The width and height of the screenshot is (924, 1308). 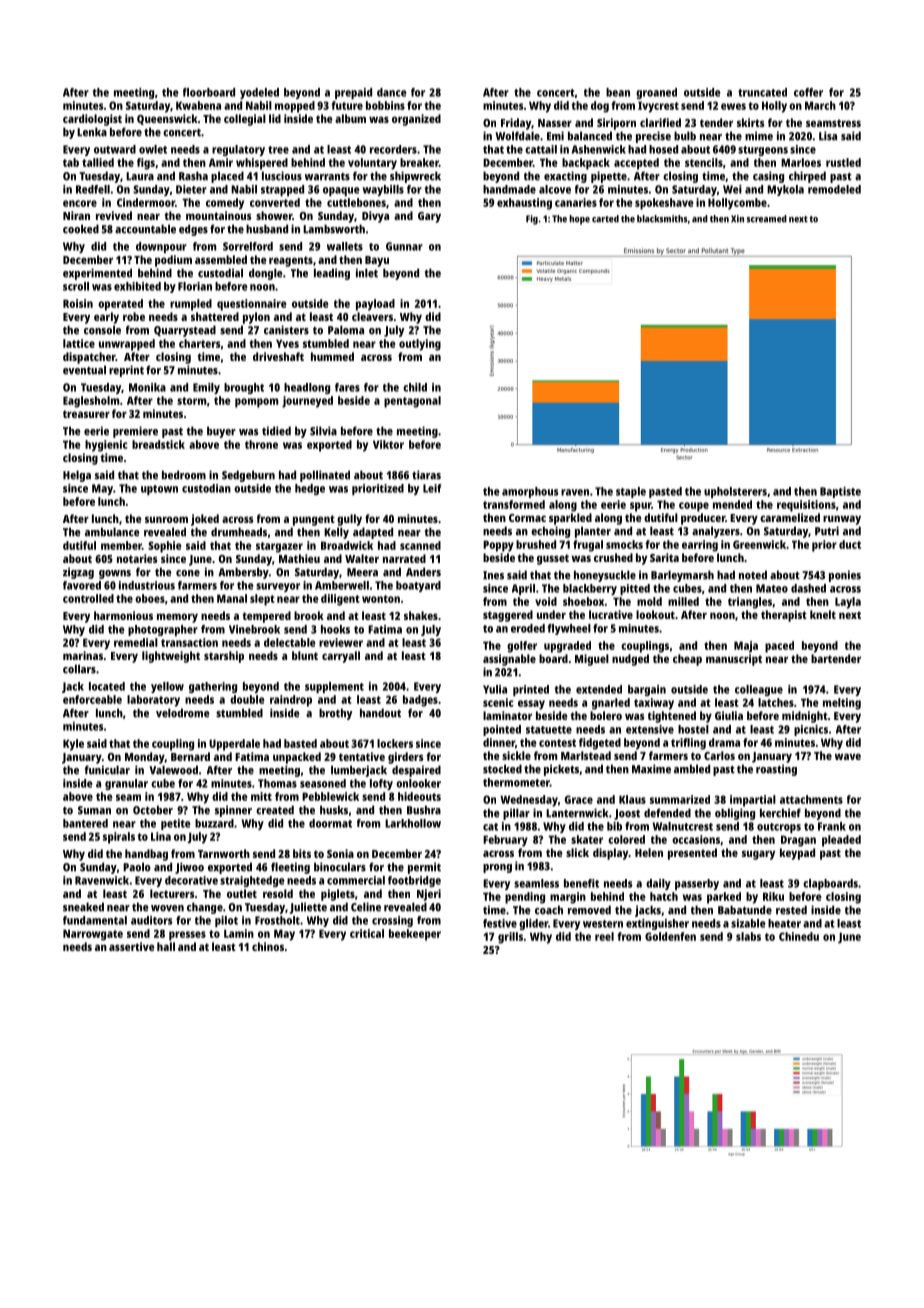 What do you see at coordinates (381, 599) in the screenshot?
I see `wonton` at bounding box center [381, 599].
